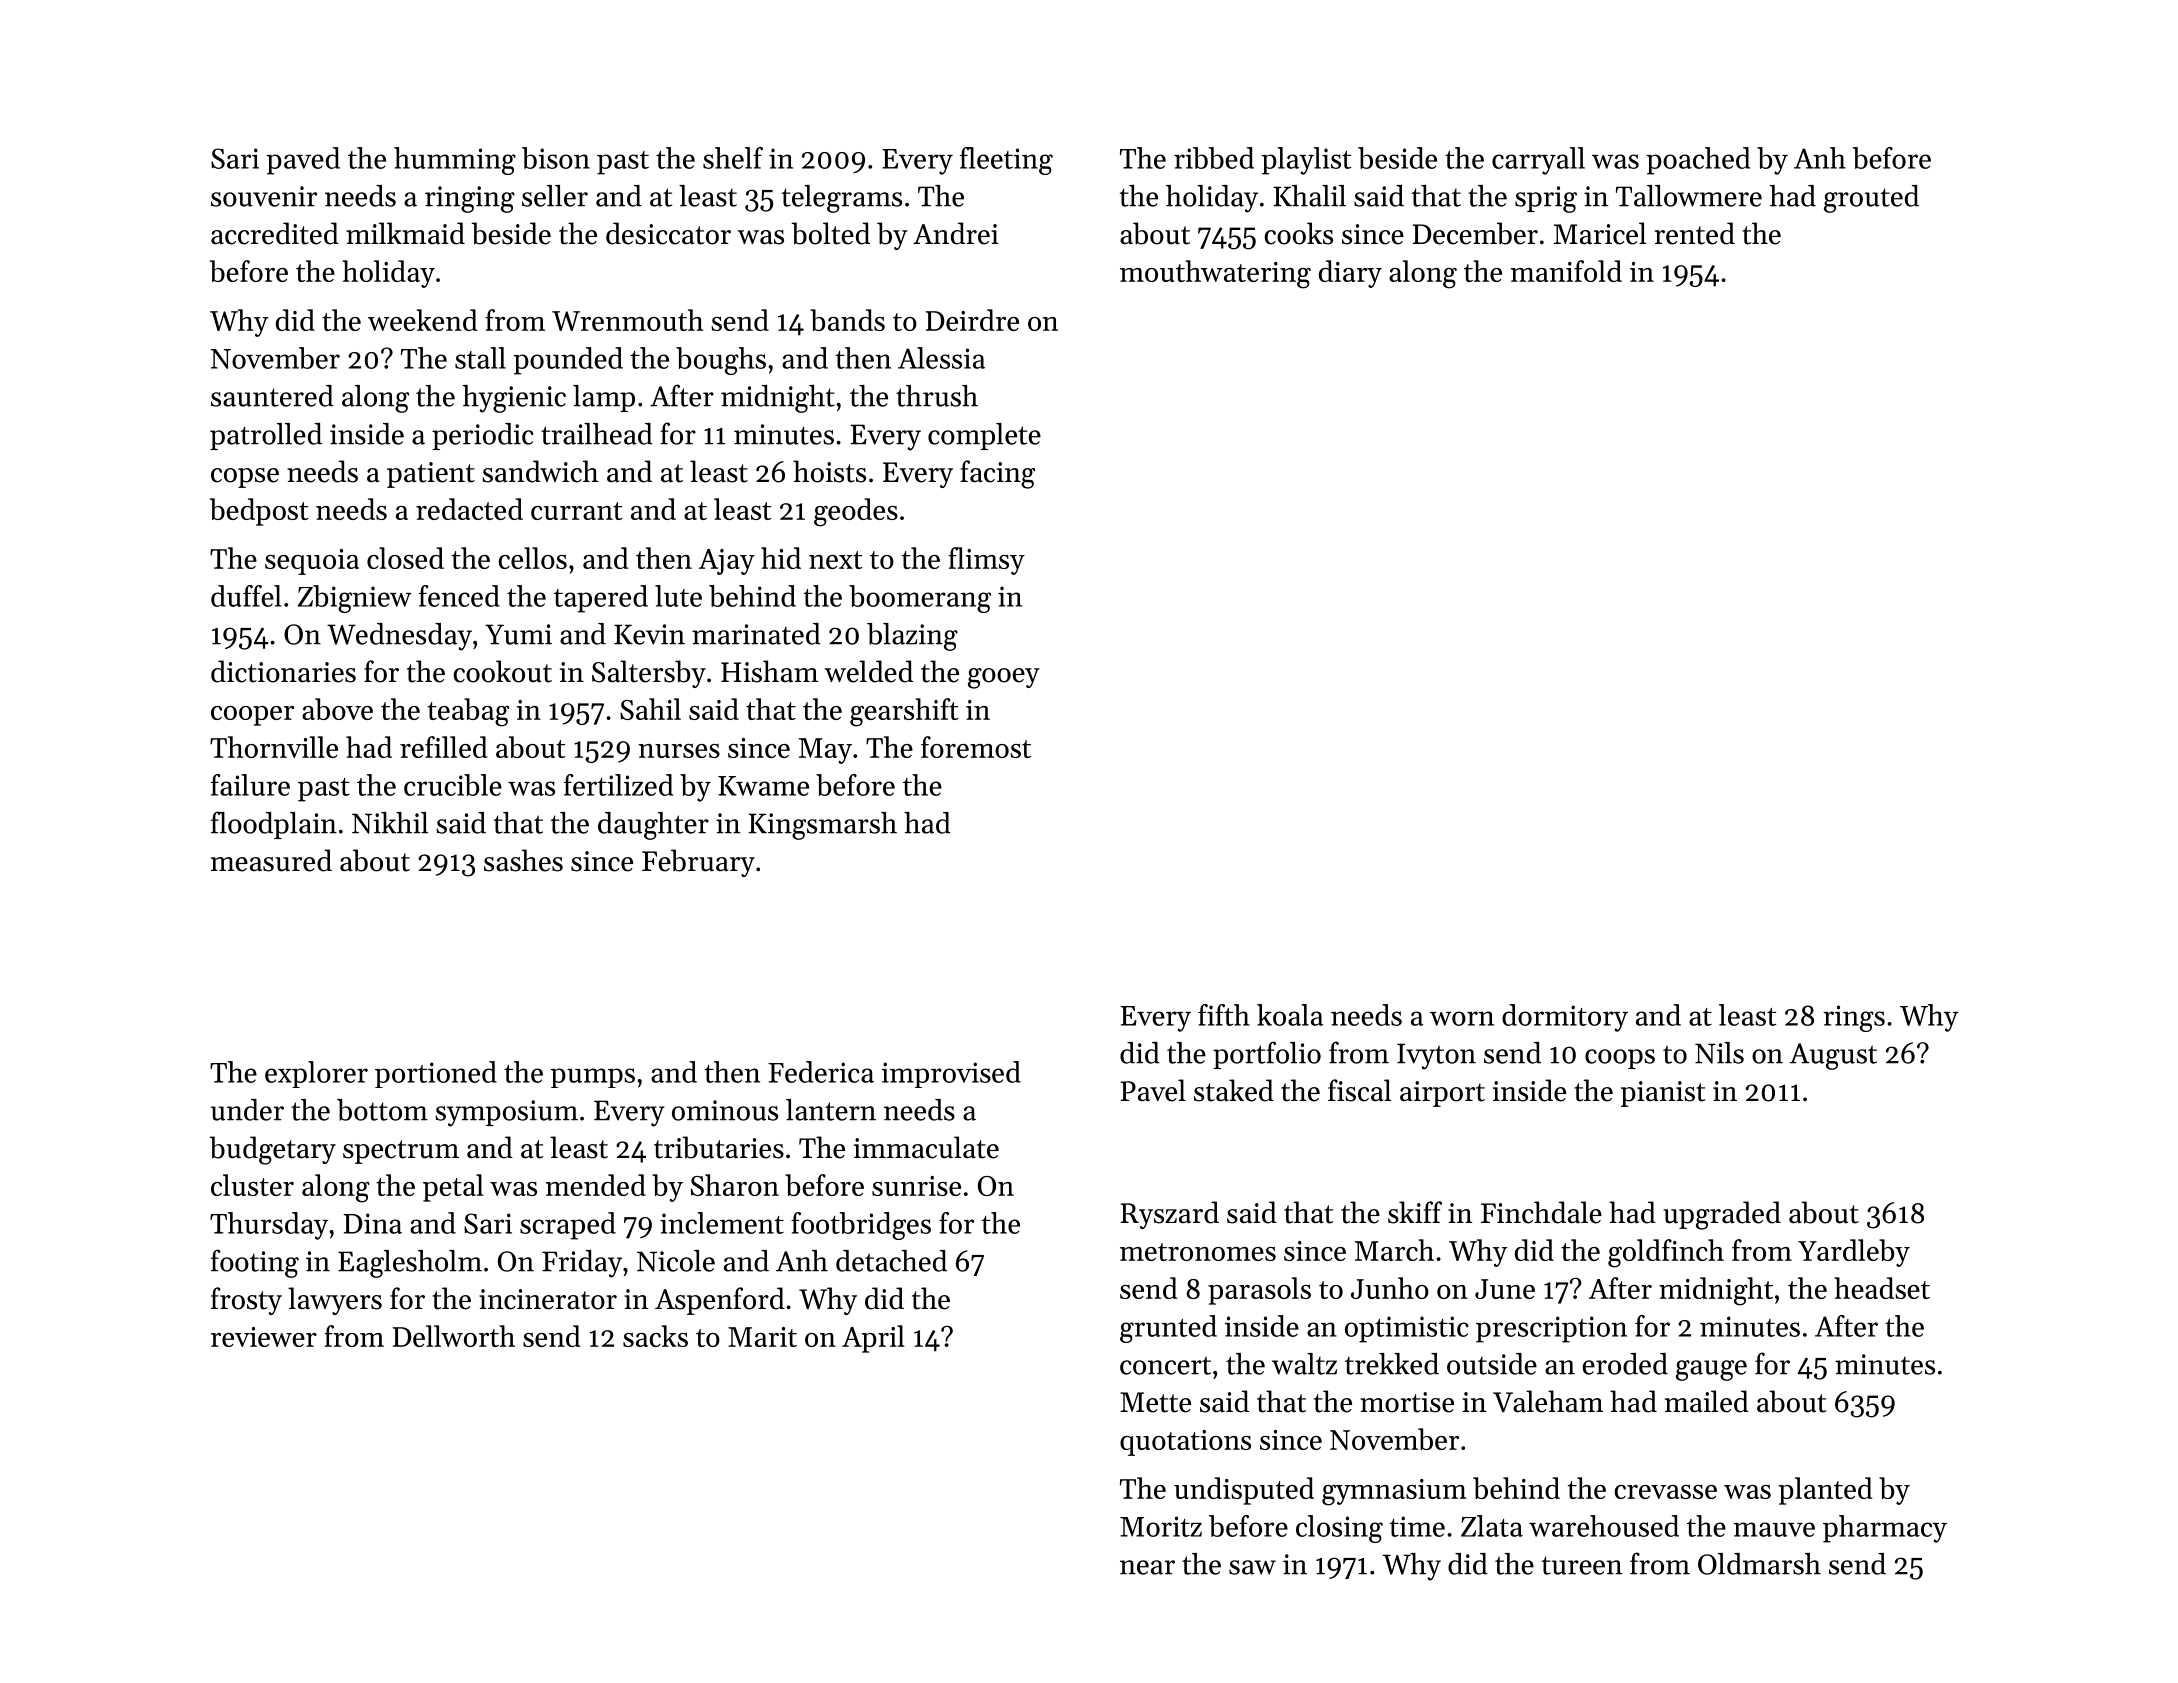 This document has width=2178, height=1683. What do you see at coordinates (1161, 1526) in the document?
I see `Moritz` at bounding box center [1161, 1526].
